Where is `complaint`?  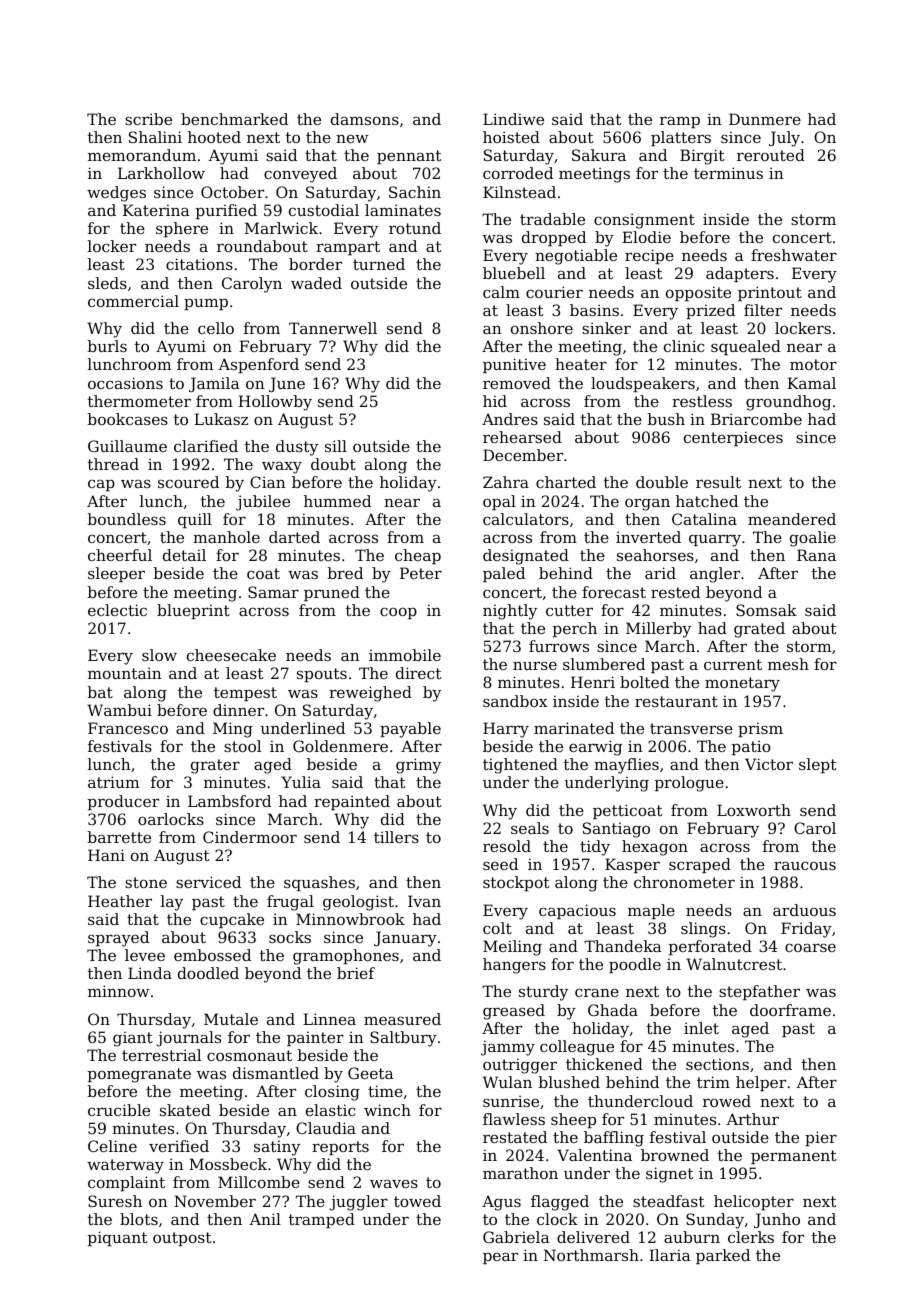
complaint is located at coordinates (126, 1183).
